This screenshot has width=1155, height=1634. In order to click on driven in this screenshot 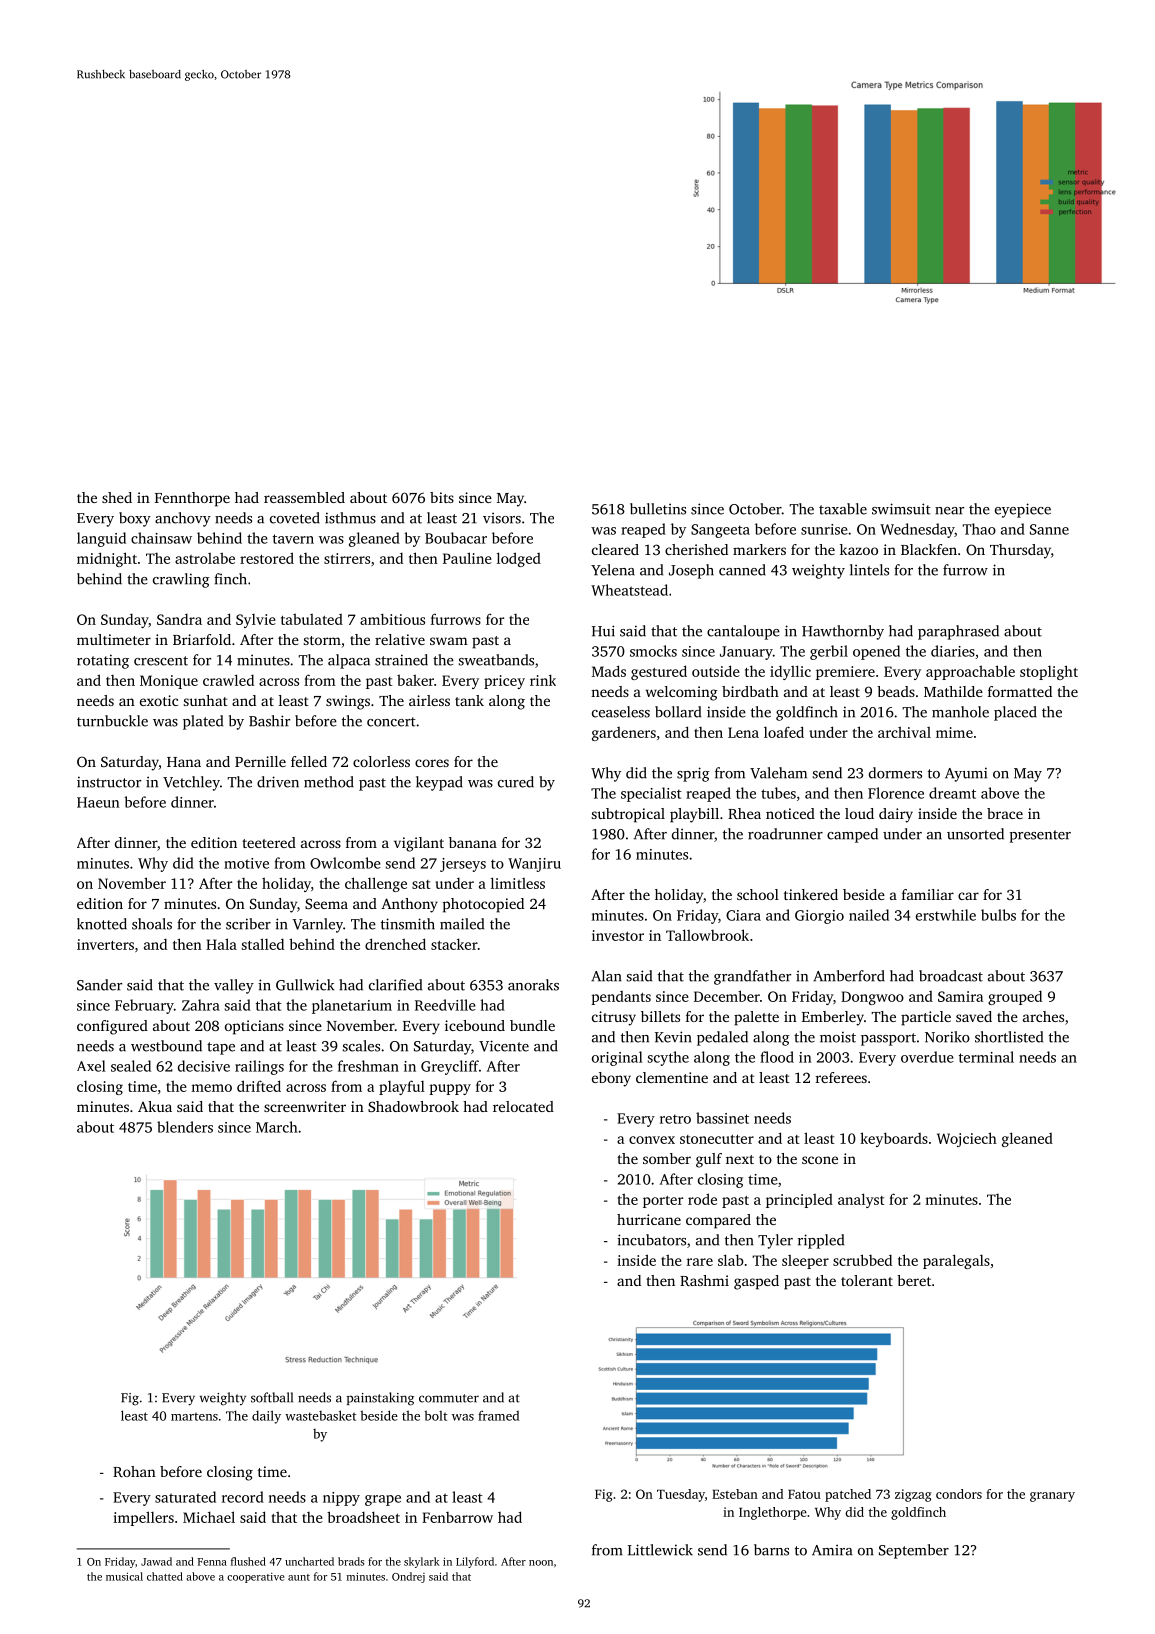, I will do `click(278, 782)`.
